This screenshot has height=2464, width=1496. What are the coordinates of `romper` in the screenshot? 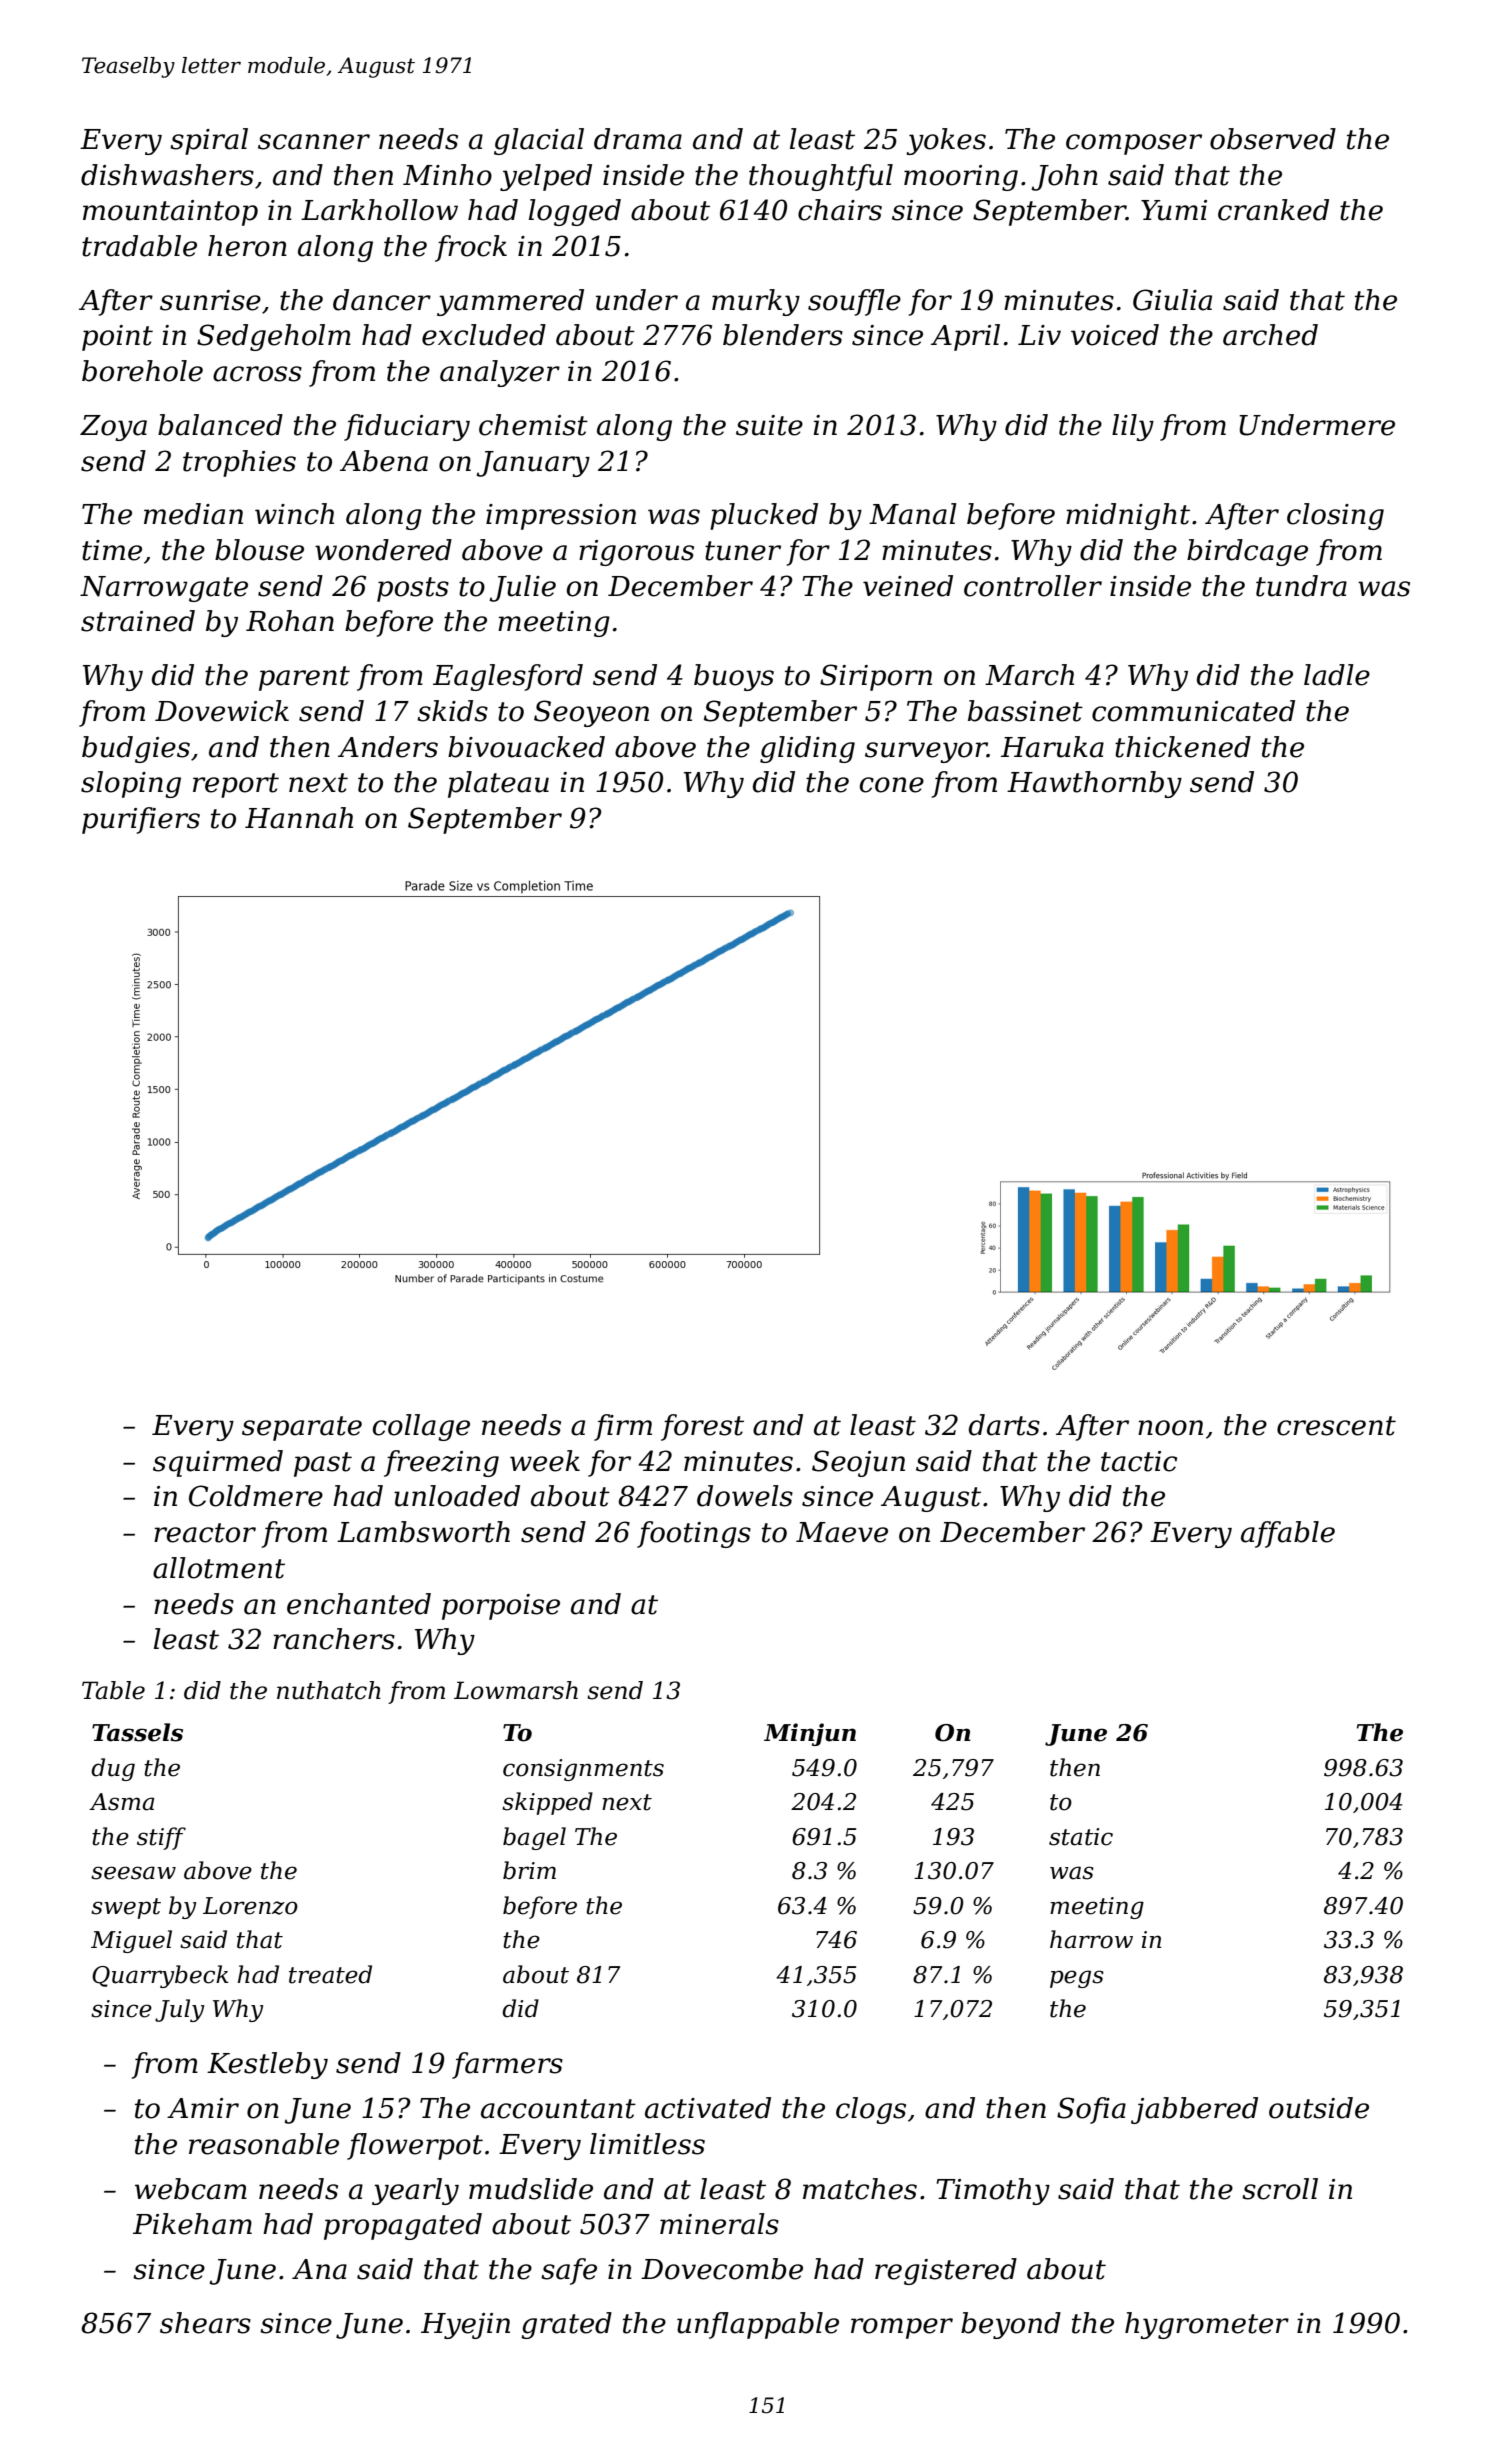 It's located at (902, 2328).
